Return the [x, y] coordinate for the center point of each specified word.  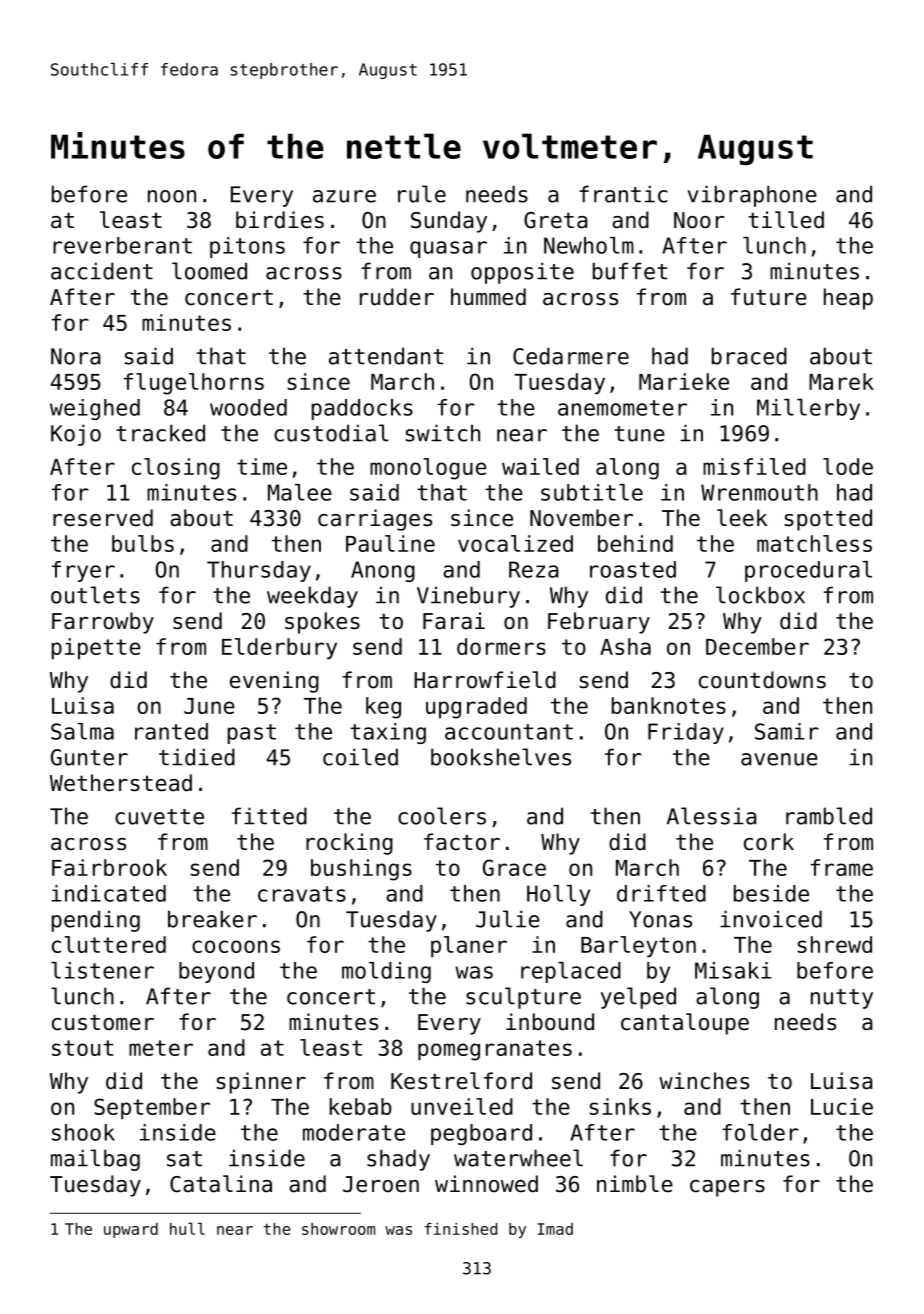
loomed [209, 271]
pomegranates [495, 1050]
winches [704, 1081]
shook [83, 1132]
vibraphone [752, 196]
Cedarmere [571, 356]
